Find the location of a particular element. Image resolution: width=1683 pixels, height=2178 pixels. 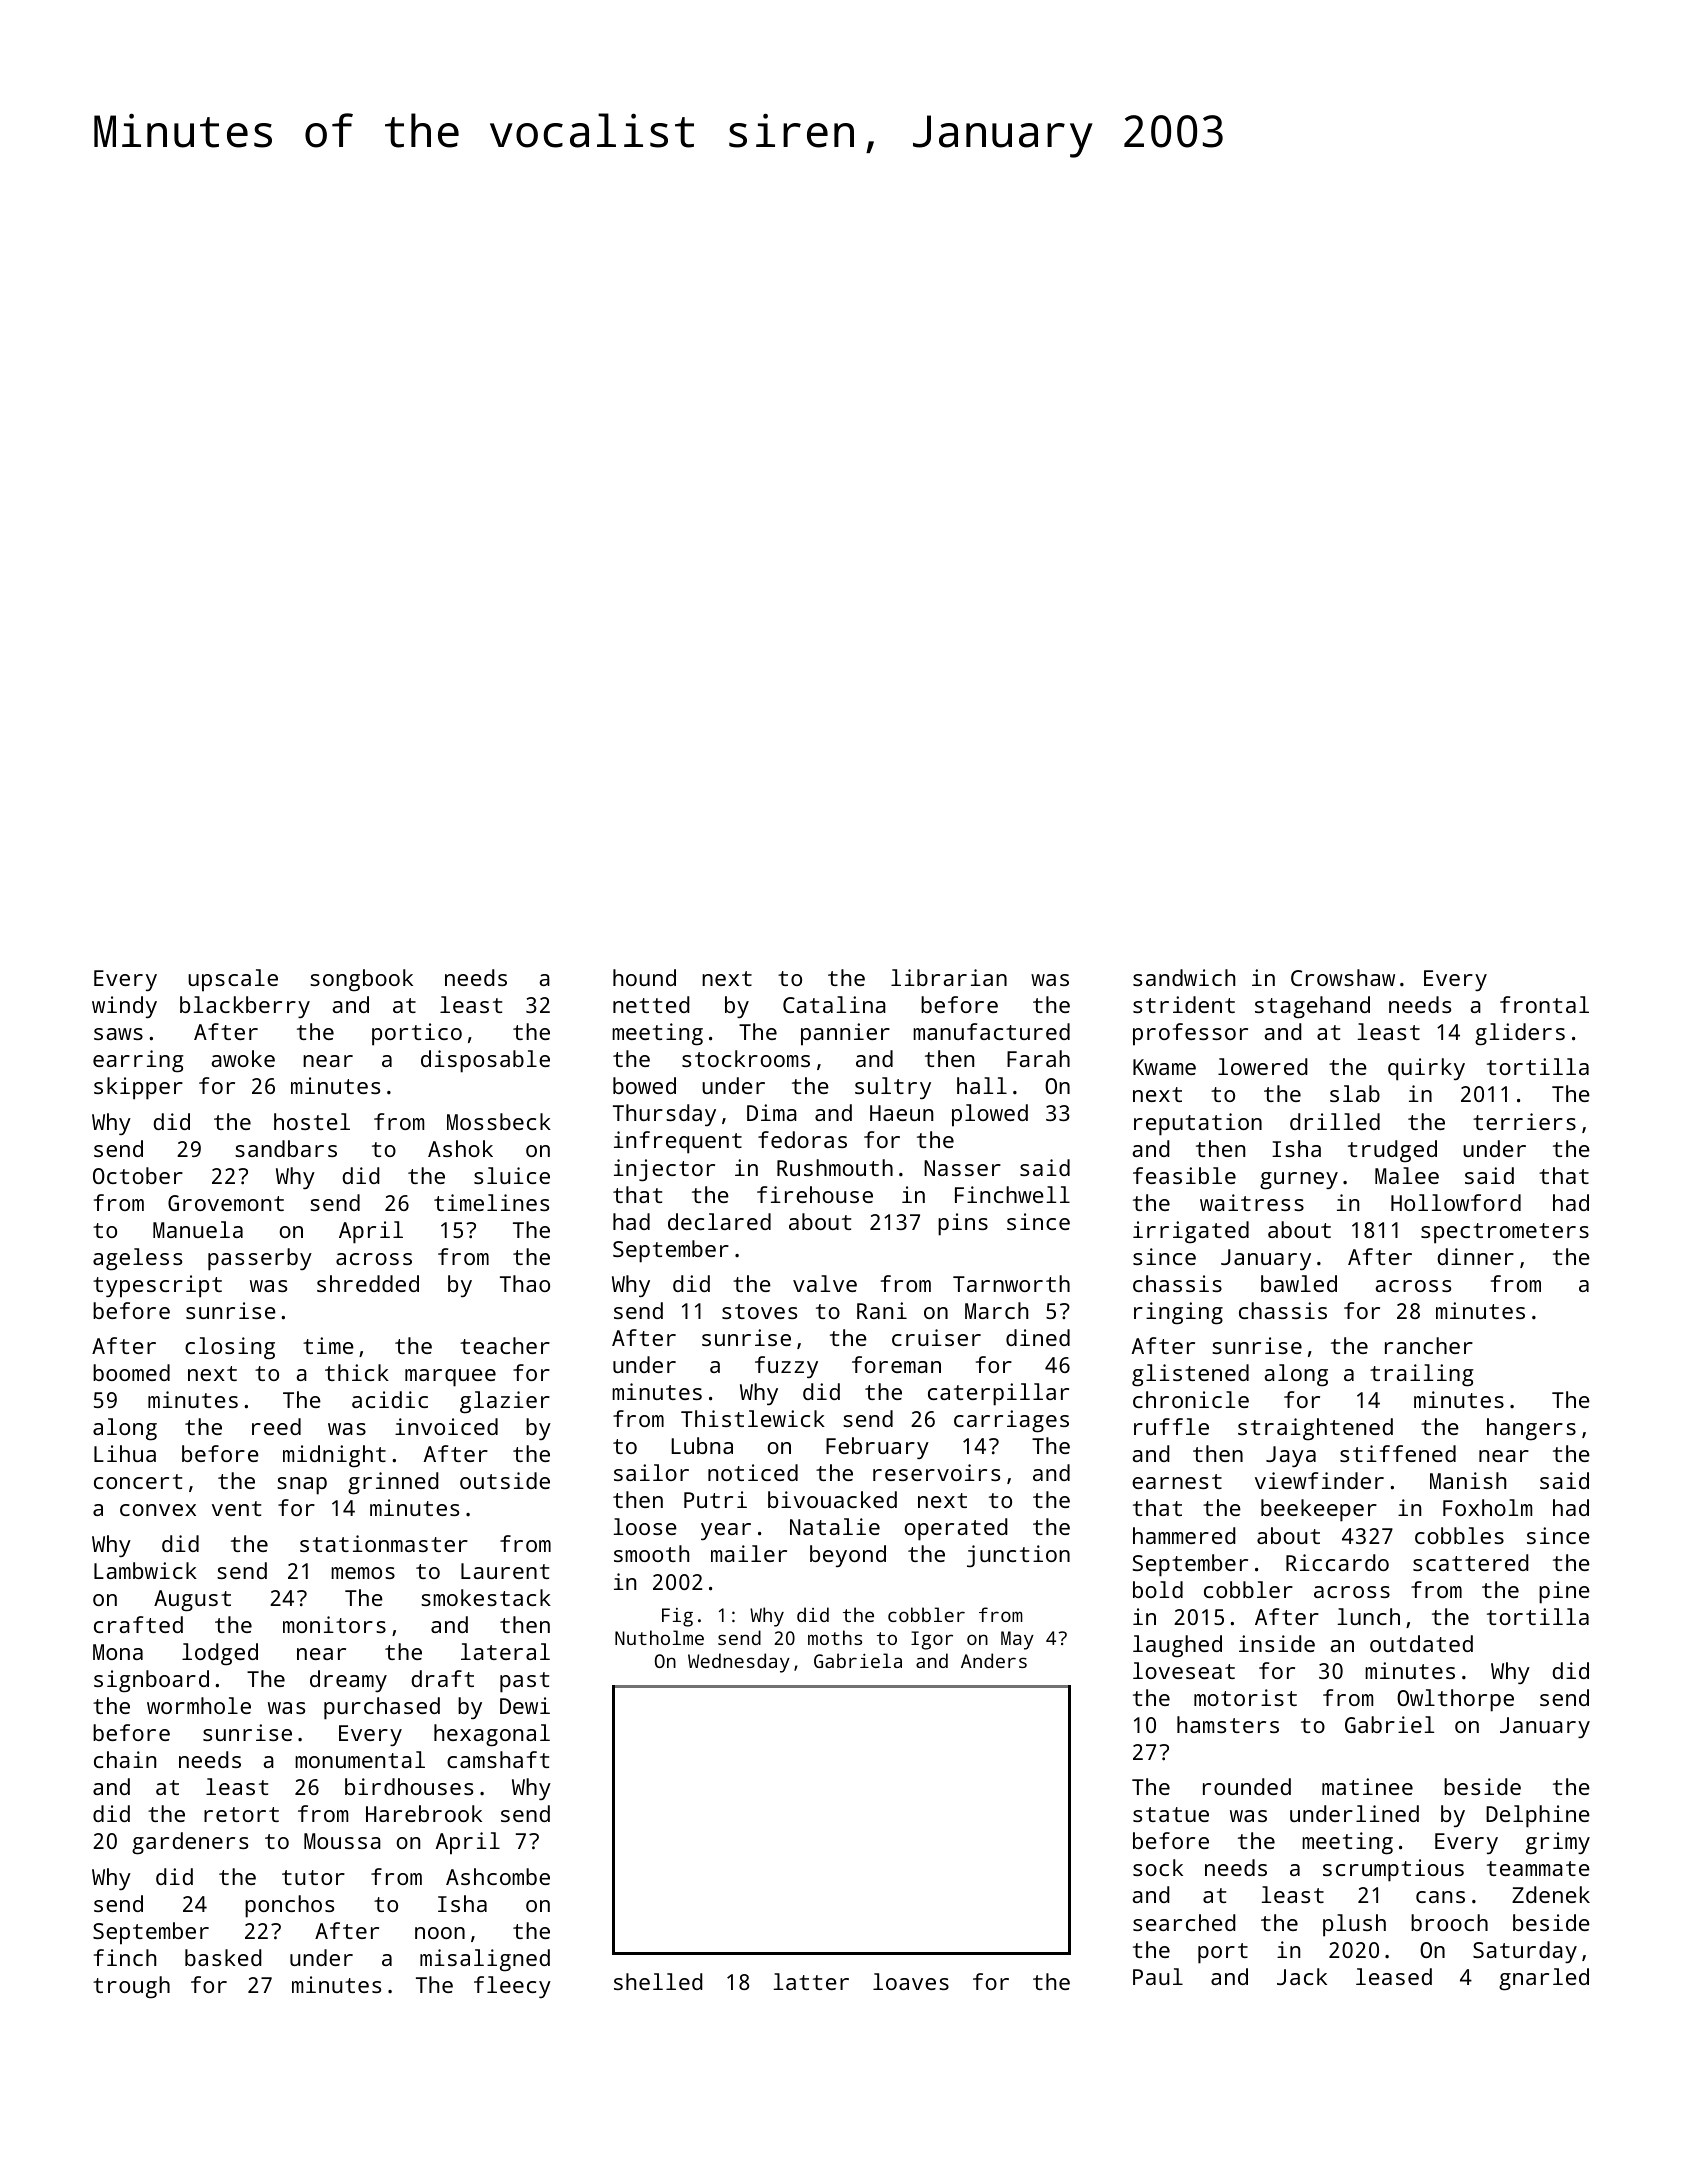

Lambwick is located at coordinates (145, 1570).
